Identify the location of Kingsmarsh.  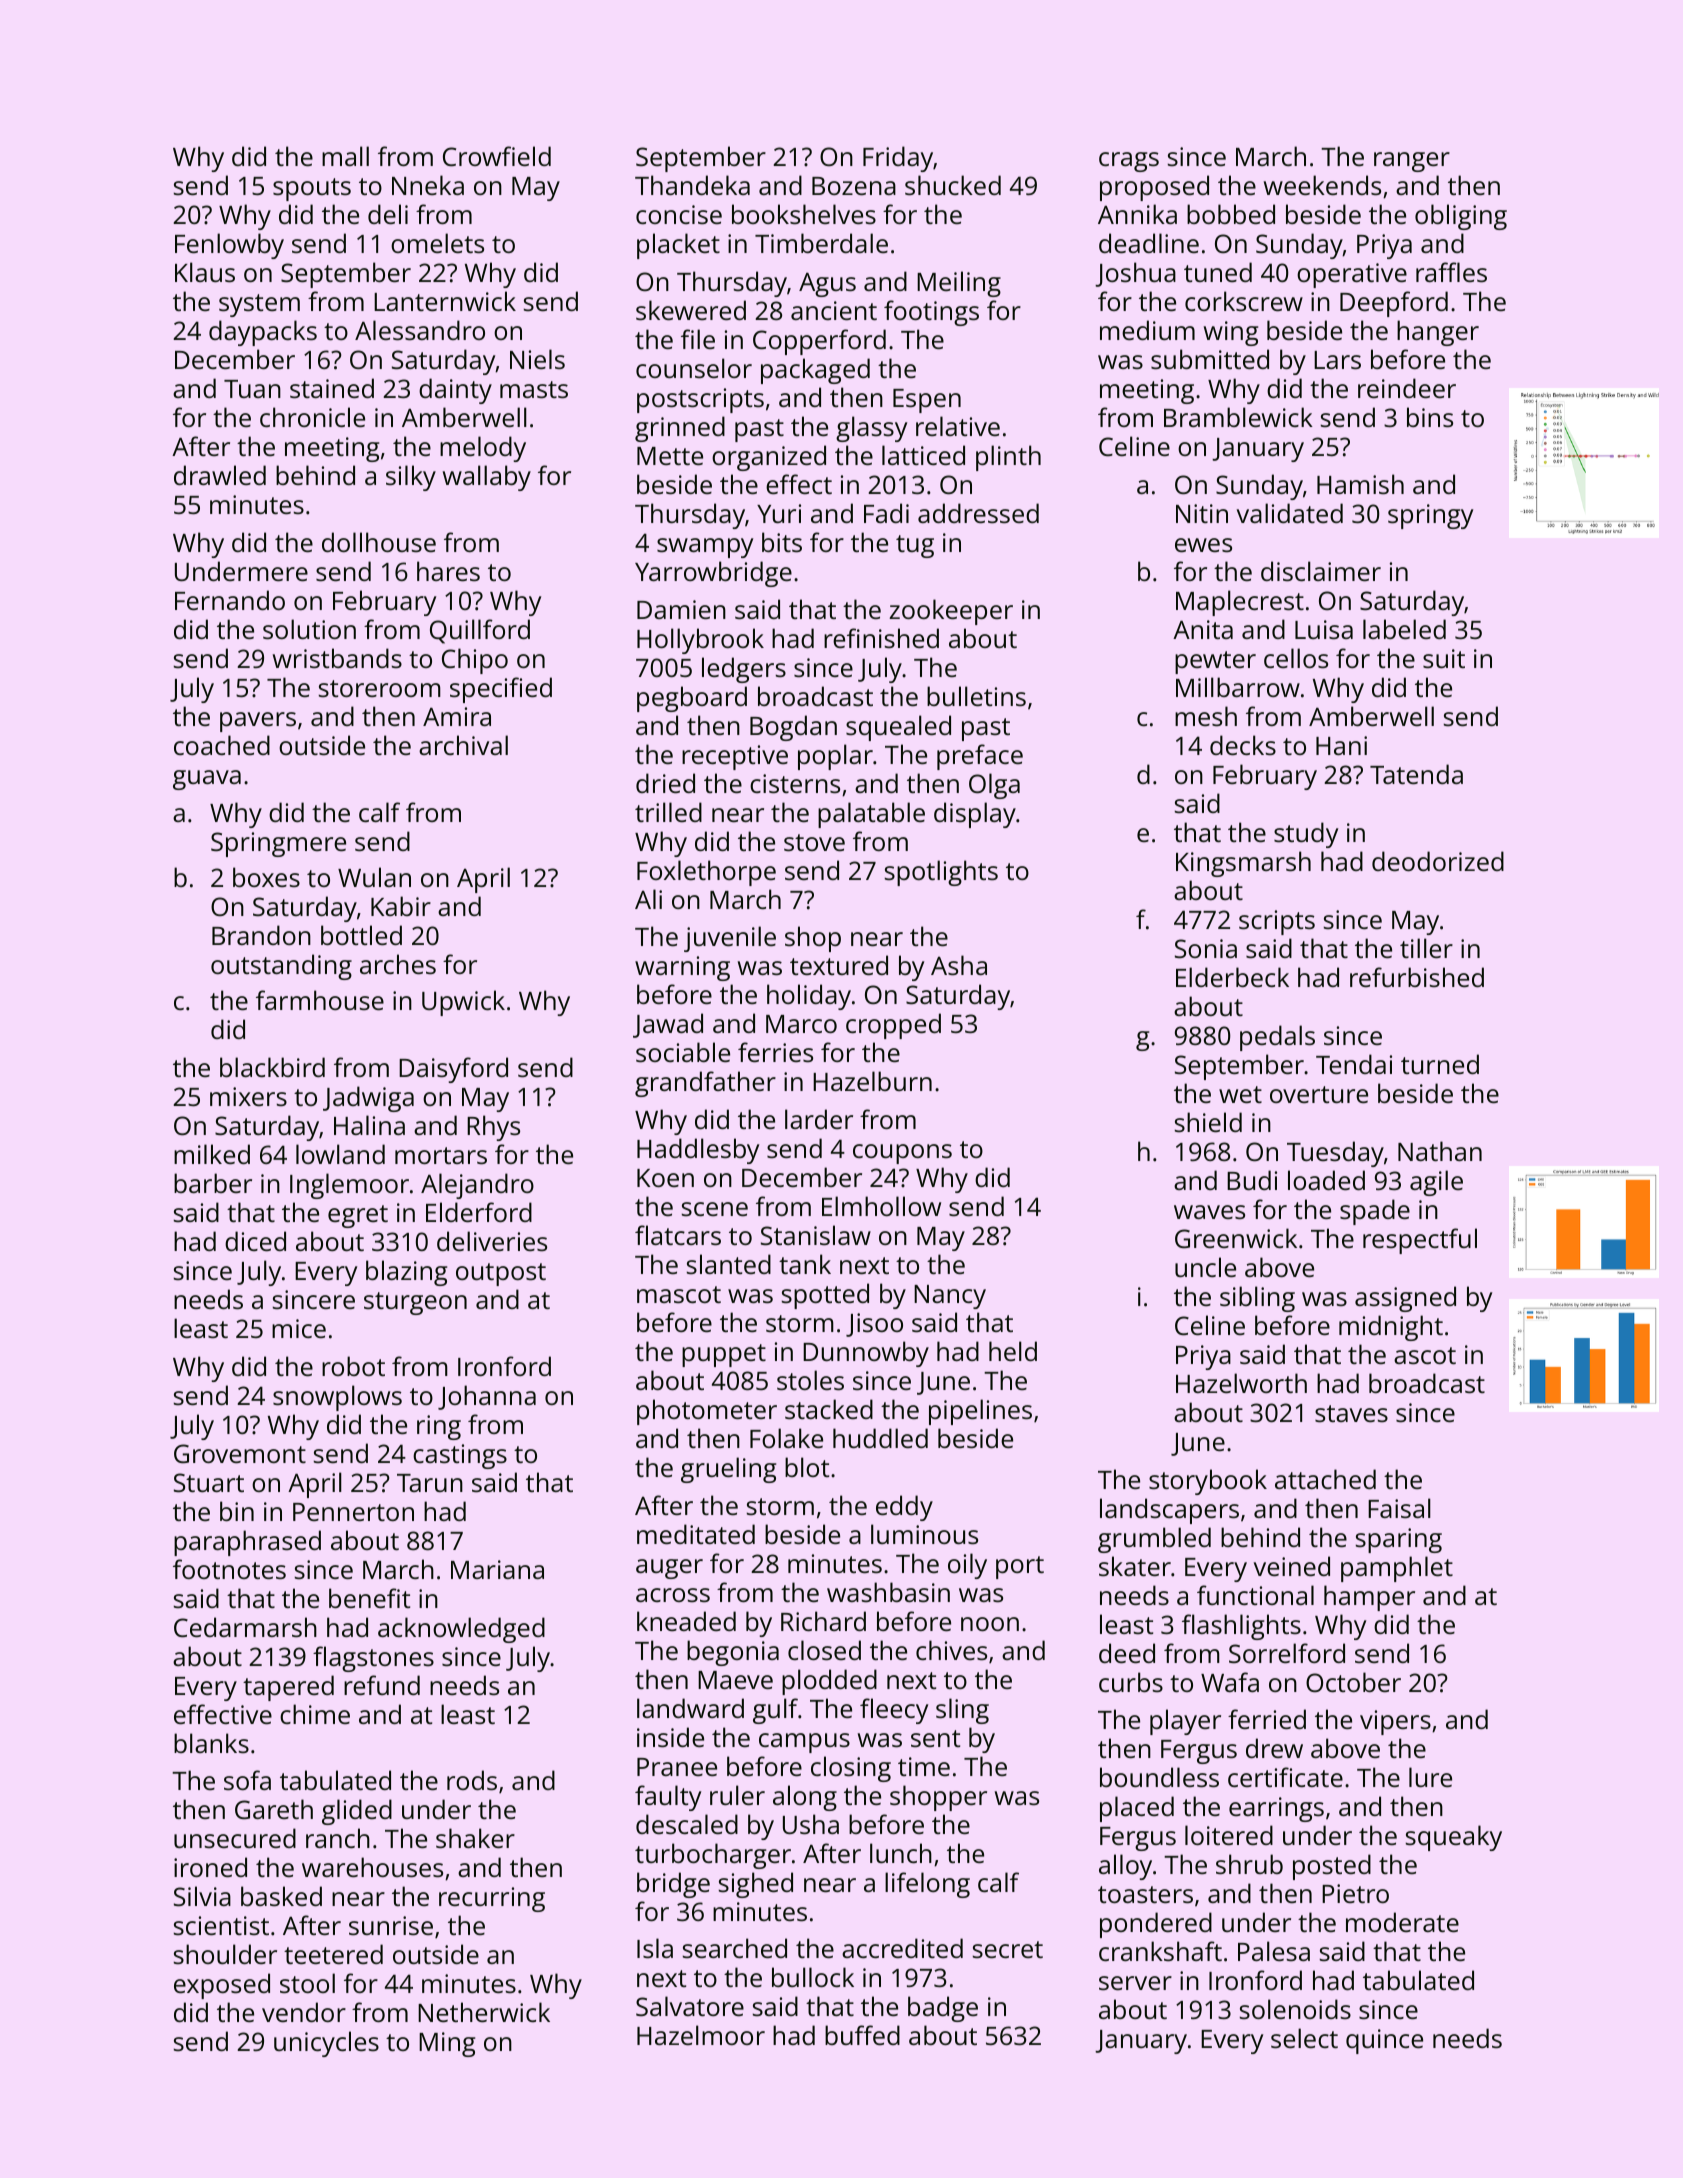
(1243, 864).
